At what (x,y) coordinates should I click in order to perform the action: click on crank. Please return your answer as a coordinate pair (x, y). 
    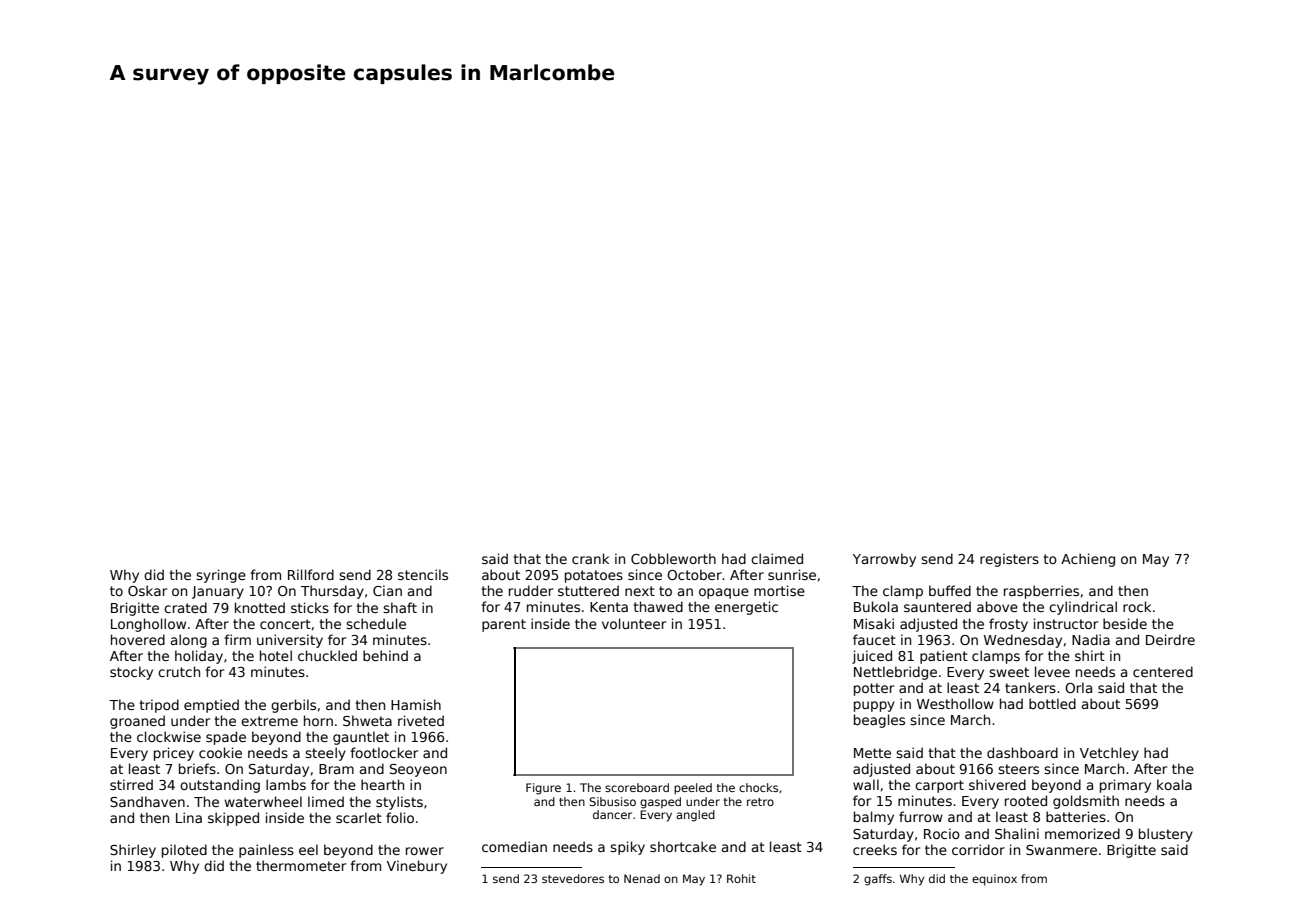
    Looking at the image, I should click on (590, 558).
